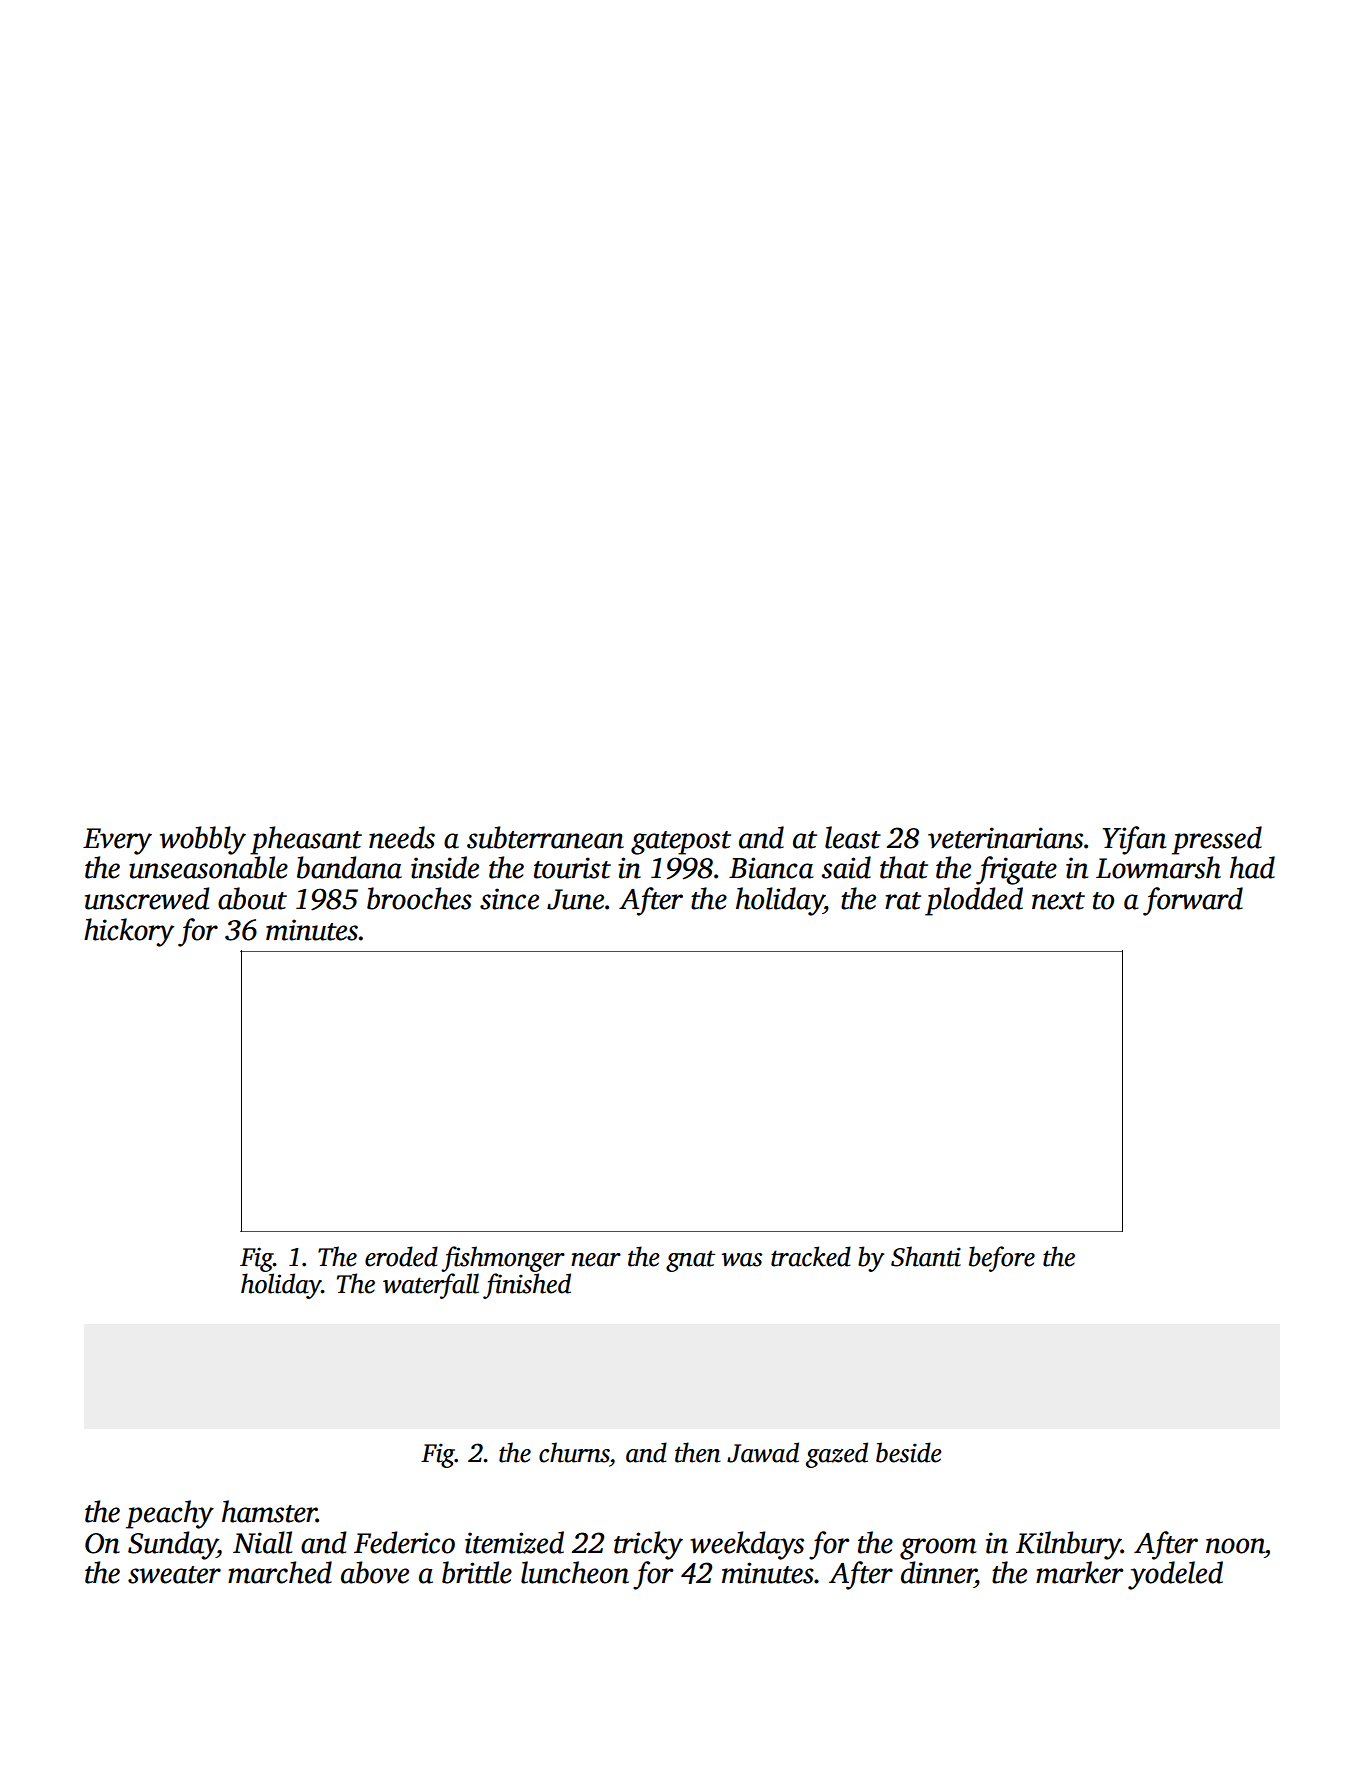  Describe the element at coordinates (1002, 1259) in the screenshot. I see `before` at that location.
